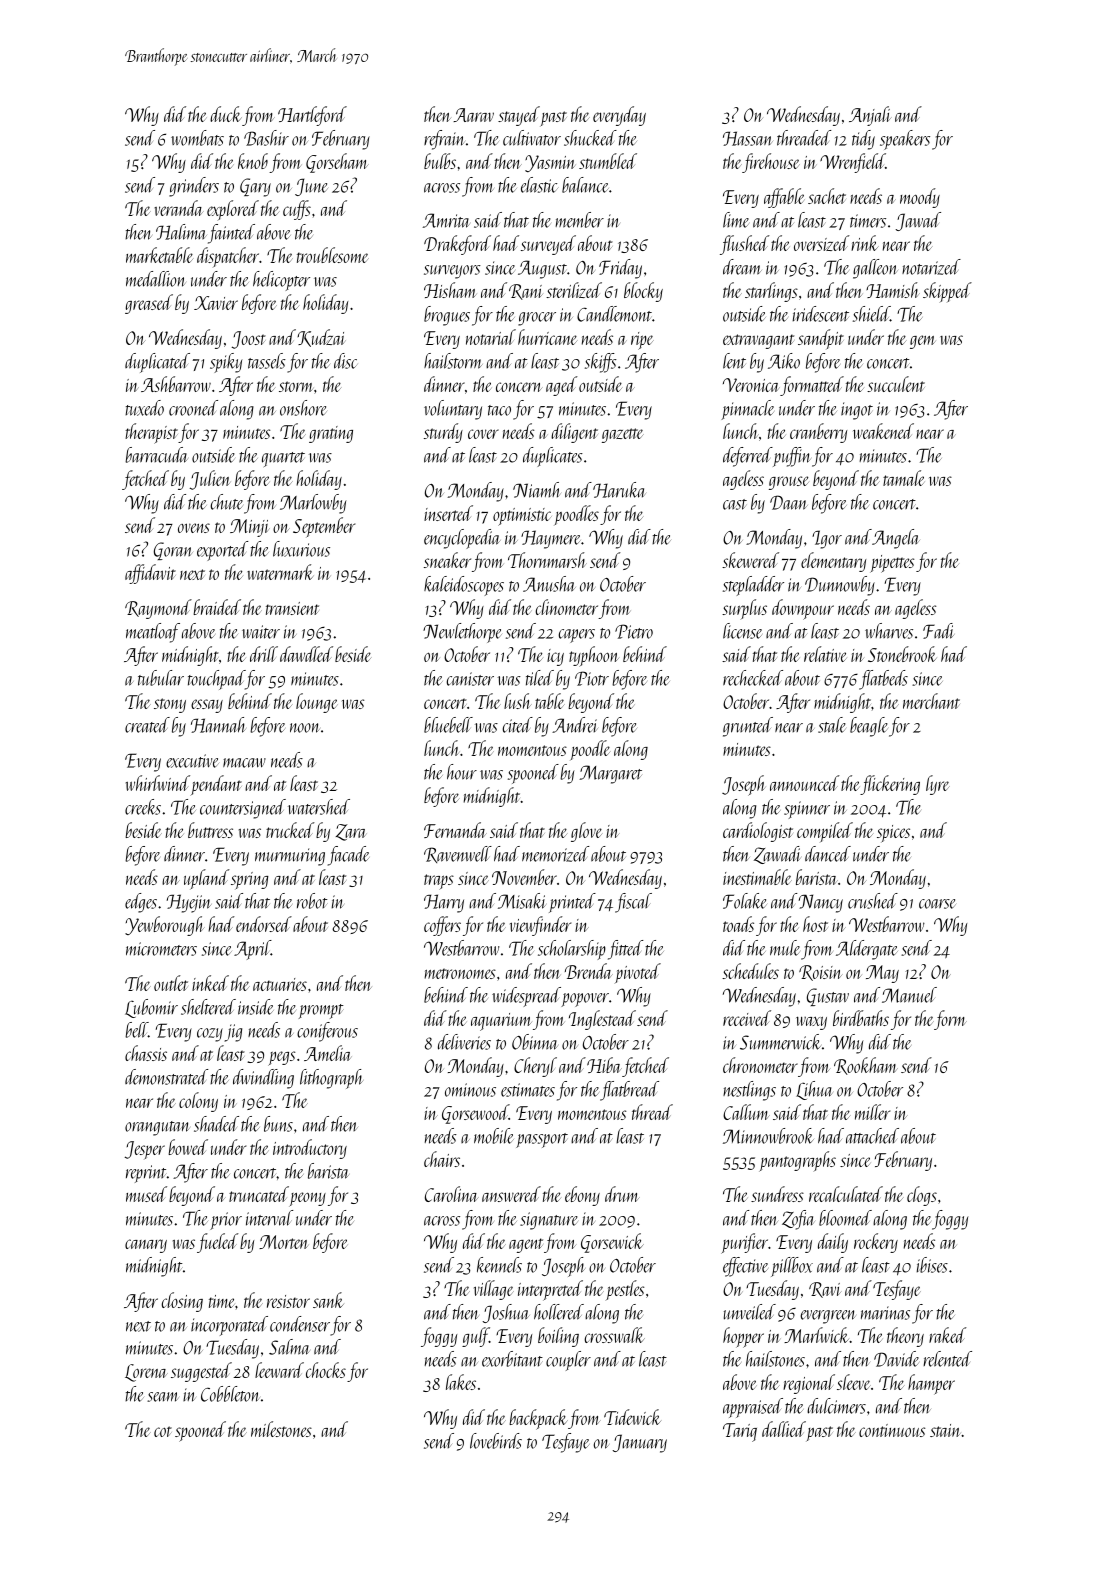 The image size is (1095, 1585). I want to click on created, so click(147, 725).
